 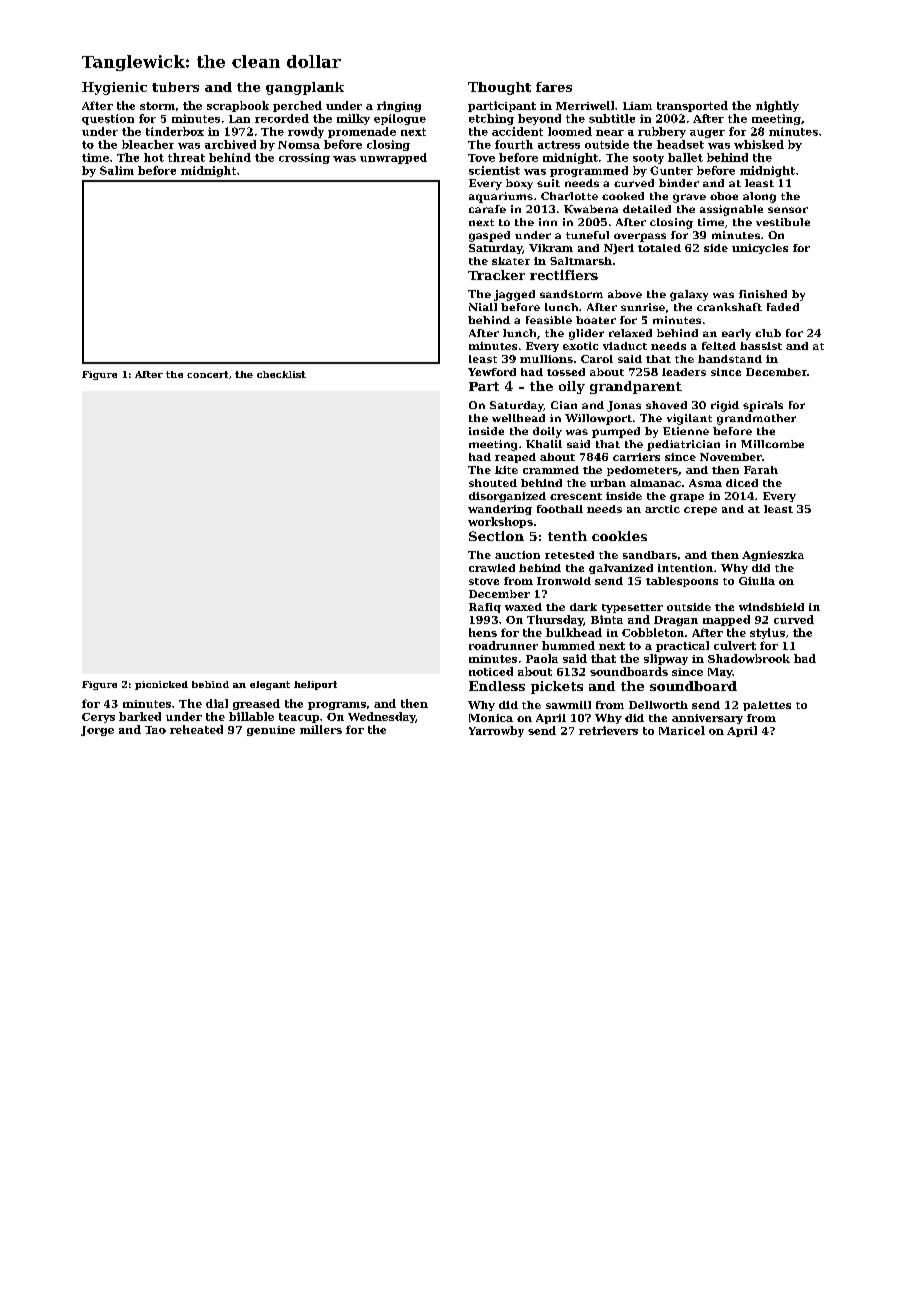 What do you see at coordinates (700, 511) in the page?
I see `crepe` at bounding box center [700, 511].
